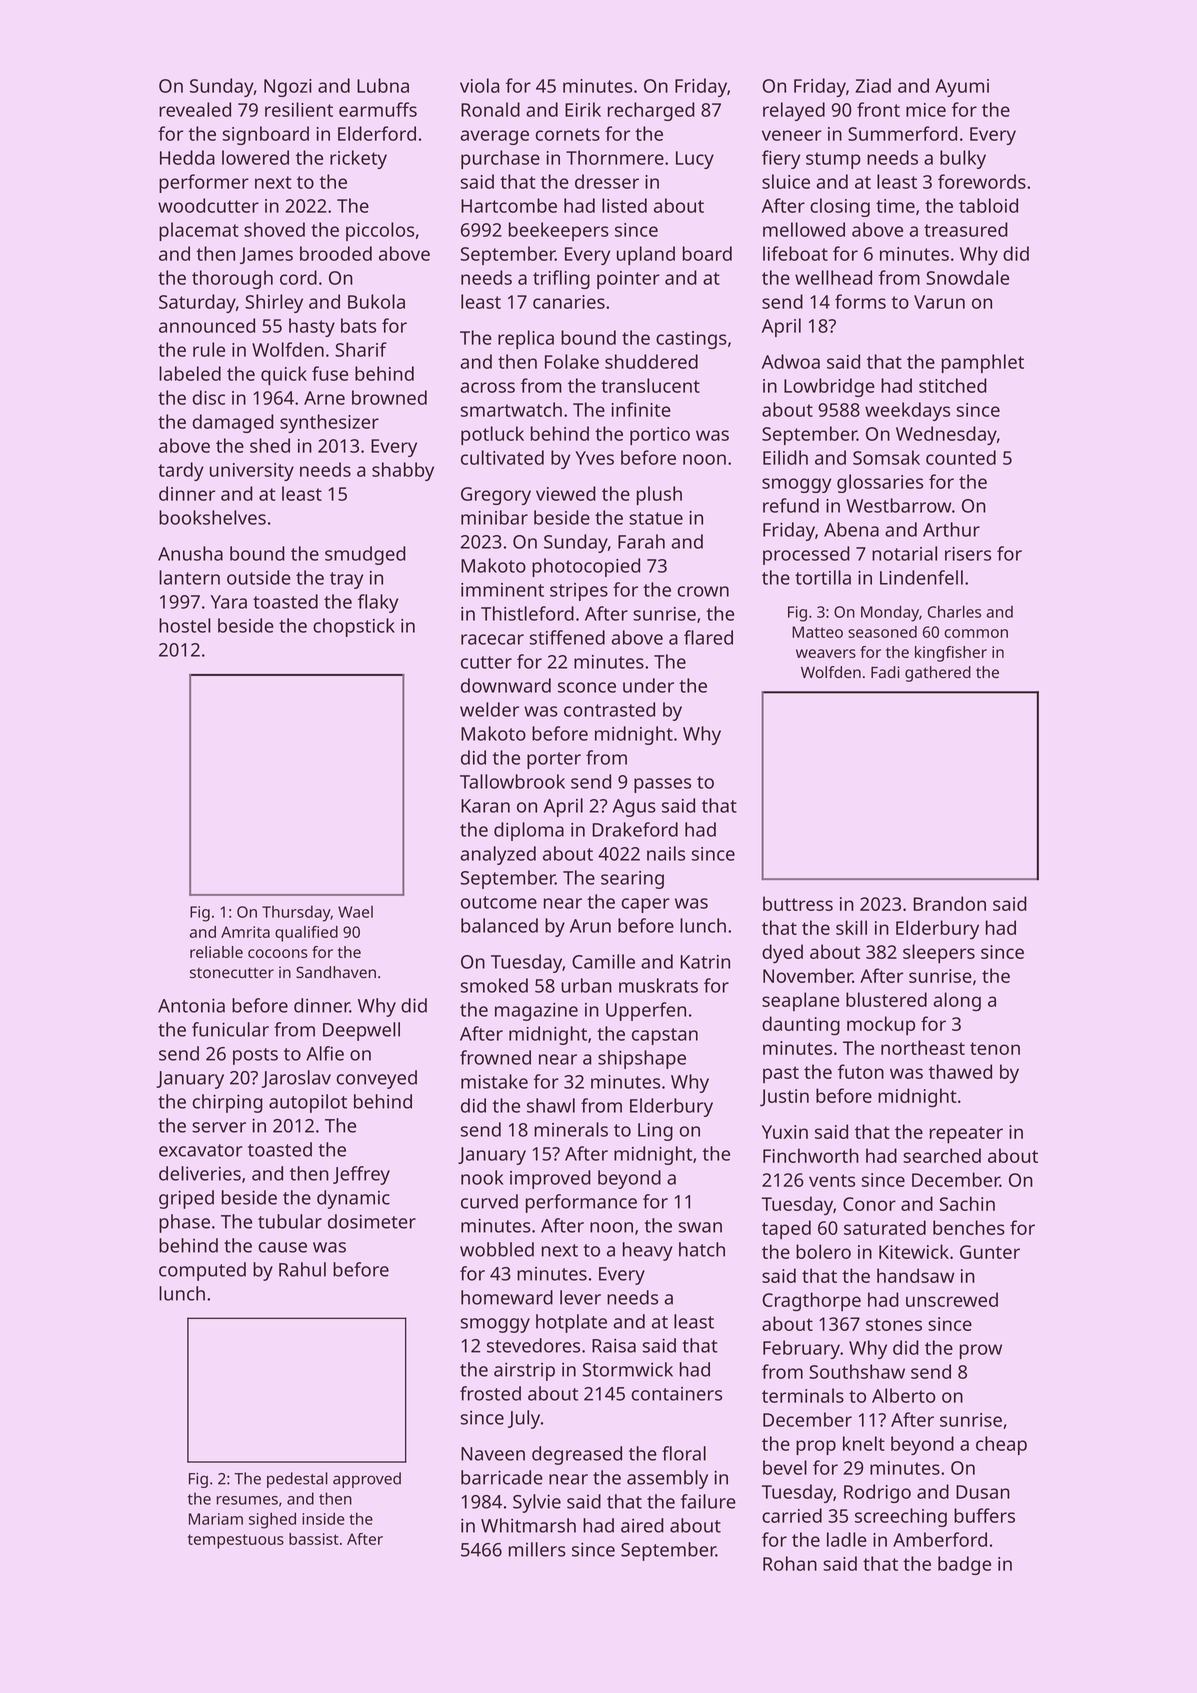 The image size is (1197, 1693). Describe the element at coordinates (923, 1047) in the screenshot. I see `northeast` at that location.
